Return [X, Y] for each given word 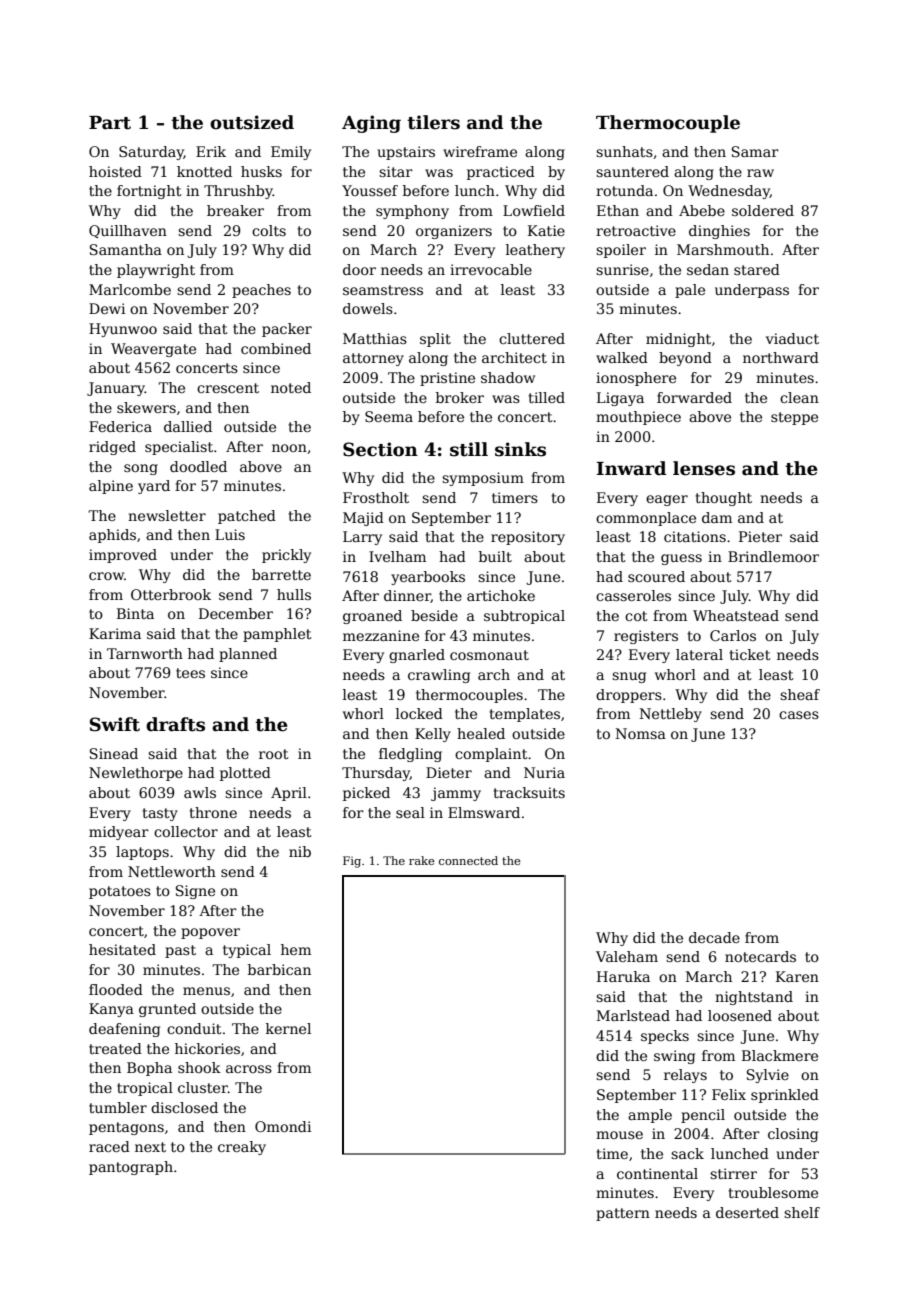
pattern [623, 1214]
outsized [252, 122]
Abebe [702, 210]
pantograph [131, 1168]
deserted [747, 1212]
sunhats [624, 151]
